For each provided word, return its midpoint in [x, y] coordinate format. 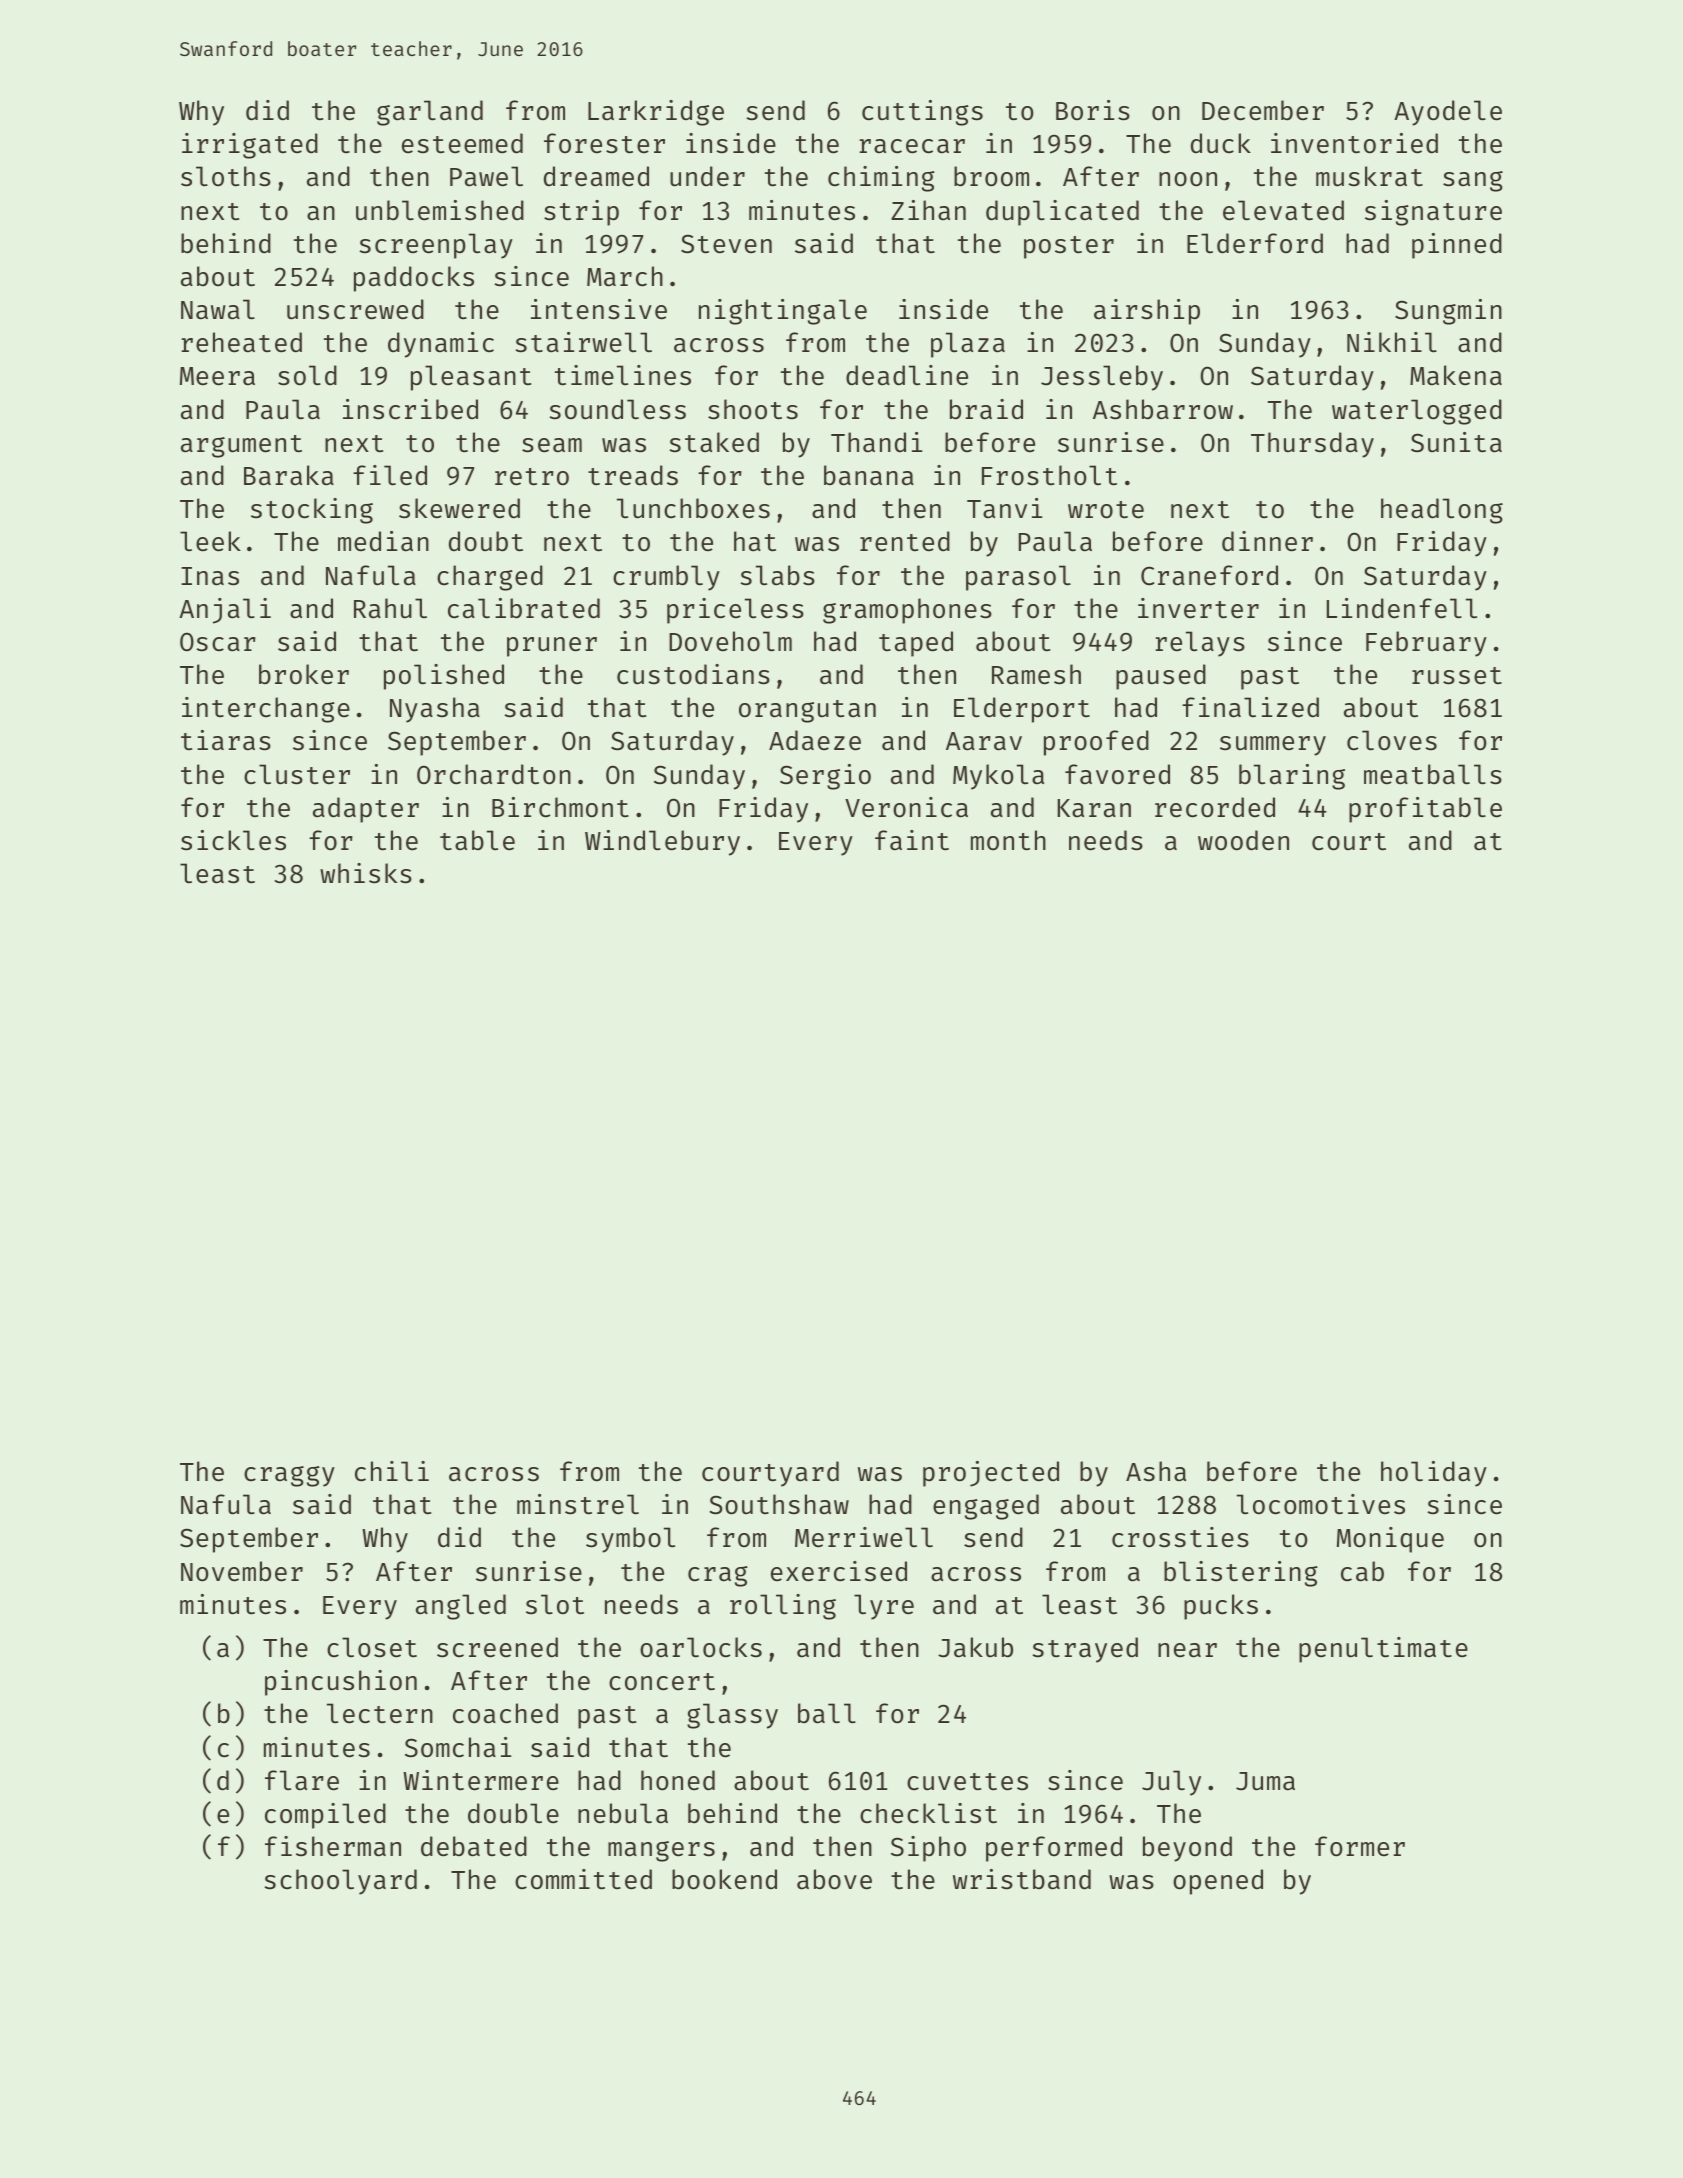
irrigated [250, 146]
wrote [1106, 510]
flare [302, 1780]
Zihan [928, 210]
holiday [1434, 1474]
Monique [1390, 1540]
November [242, 1571]
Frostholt [1049, 475]
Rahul [390, 608]
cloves [1392, 740]
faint [912, 840]
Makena [1456, 375]
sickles [233, 840]
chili [392, 1471]
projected [991, 1474]
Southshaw [779, 1504]
